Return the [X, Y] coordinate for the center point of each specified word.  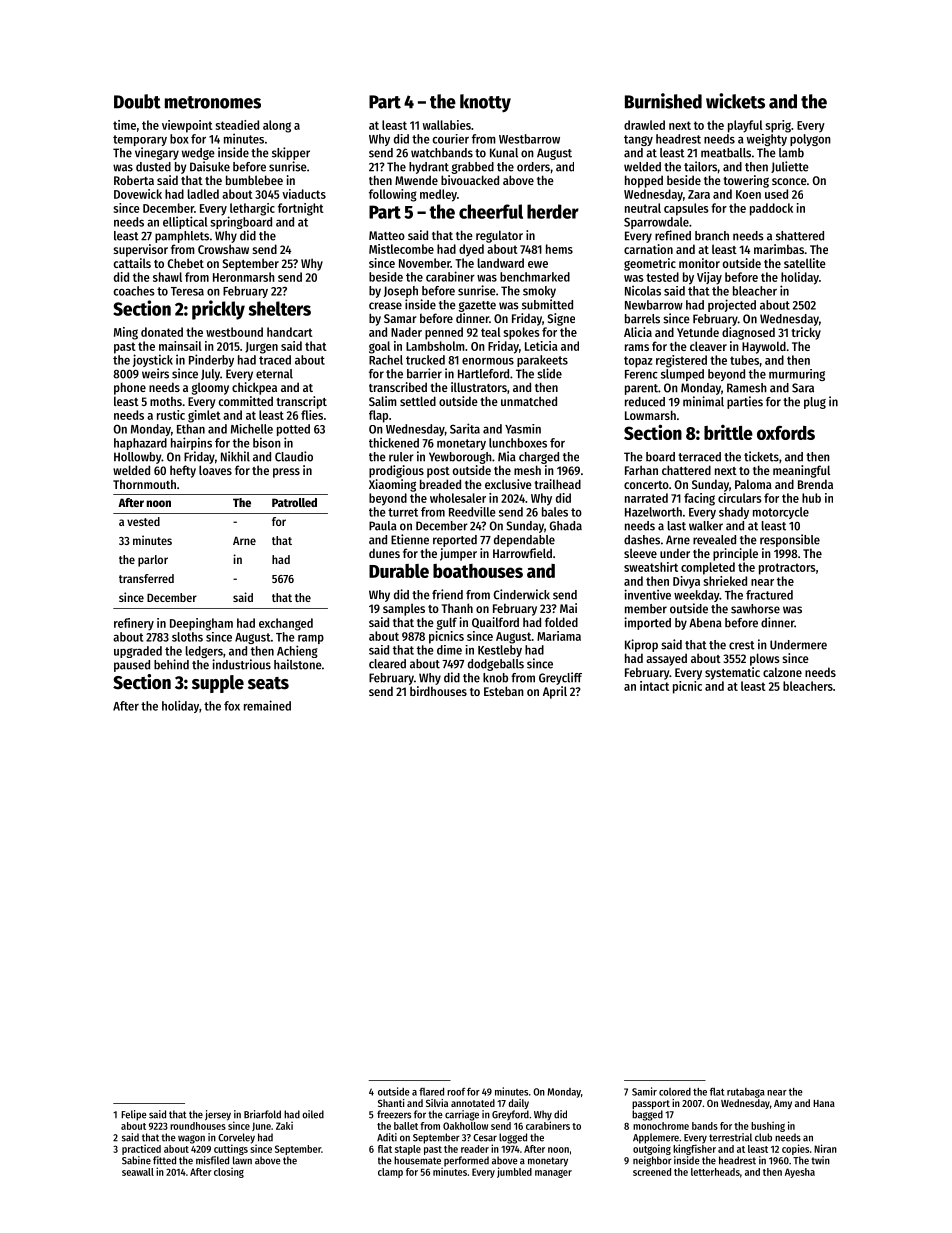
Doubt [137, 101]
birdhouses [438, 691]
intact [654, 686]
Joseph [401, 292]
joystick [153, 360]
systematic [732, 673]
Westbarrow [529, 139]
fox [232, 706]
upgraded [138, 652]
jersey [218, 1115]
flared [431, 1092]
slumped [682, 375]
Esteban [504, 691]
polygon [810, 140]
